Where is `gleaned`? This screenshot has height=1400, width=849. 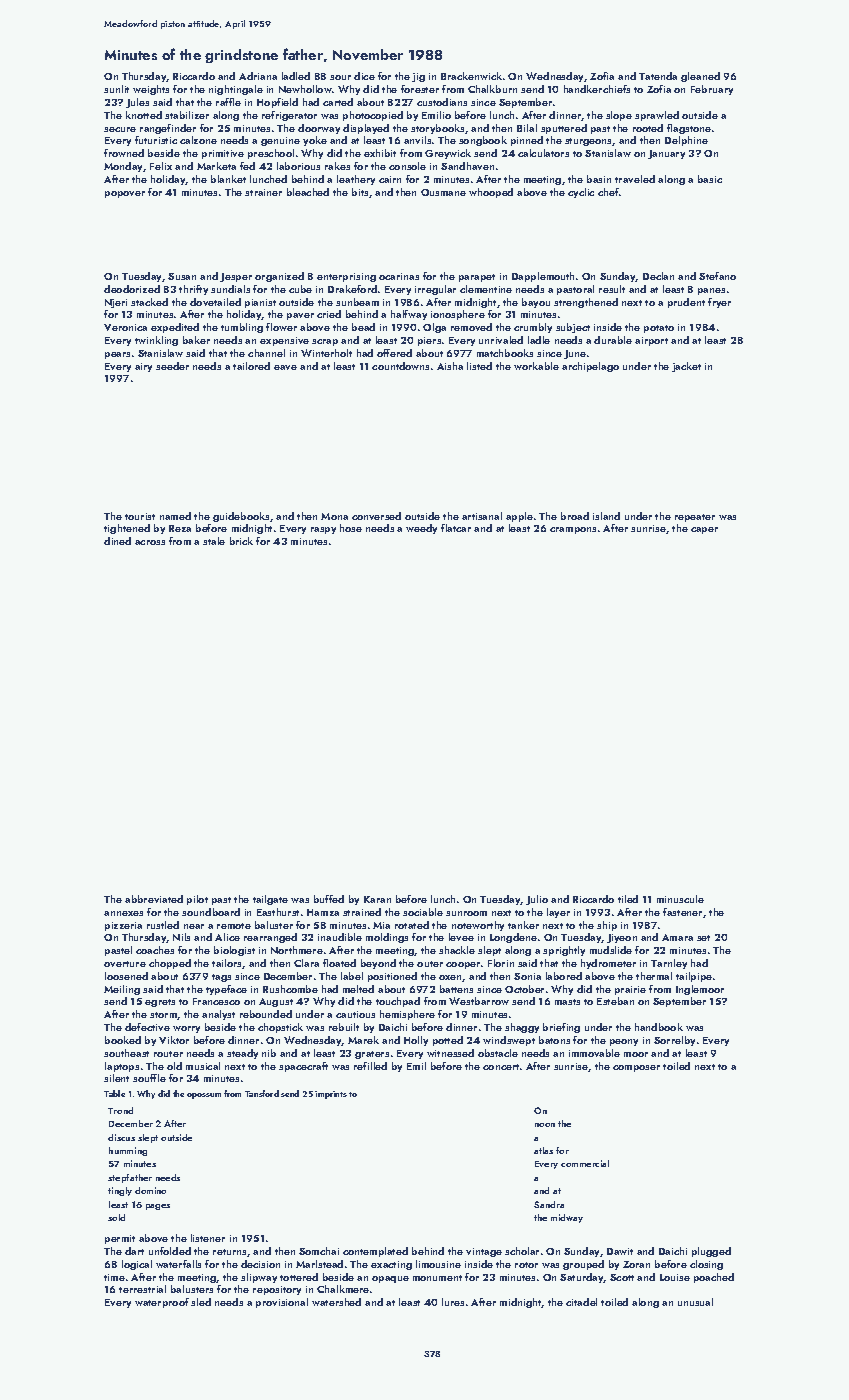 gleaned is located at coordinates (700, 77).
